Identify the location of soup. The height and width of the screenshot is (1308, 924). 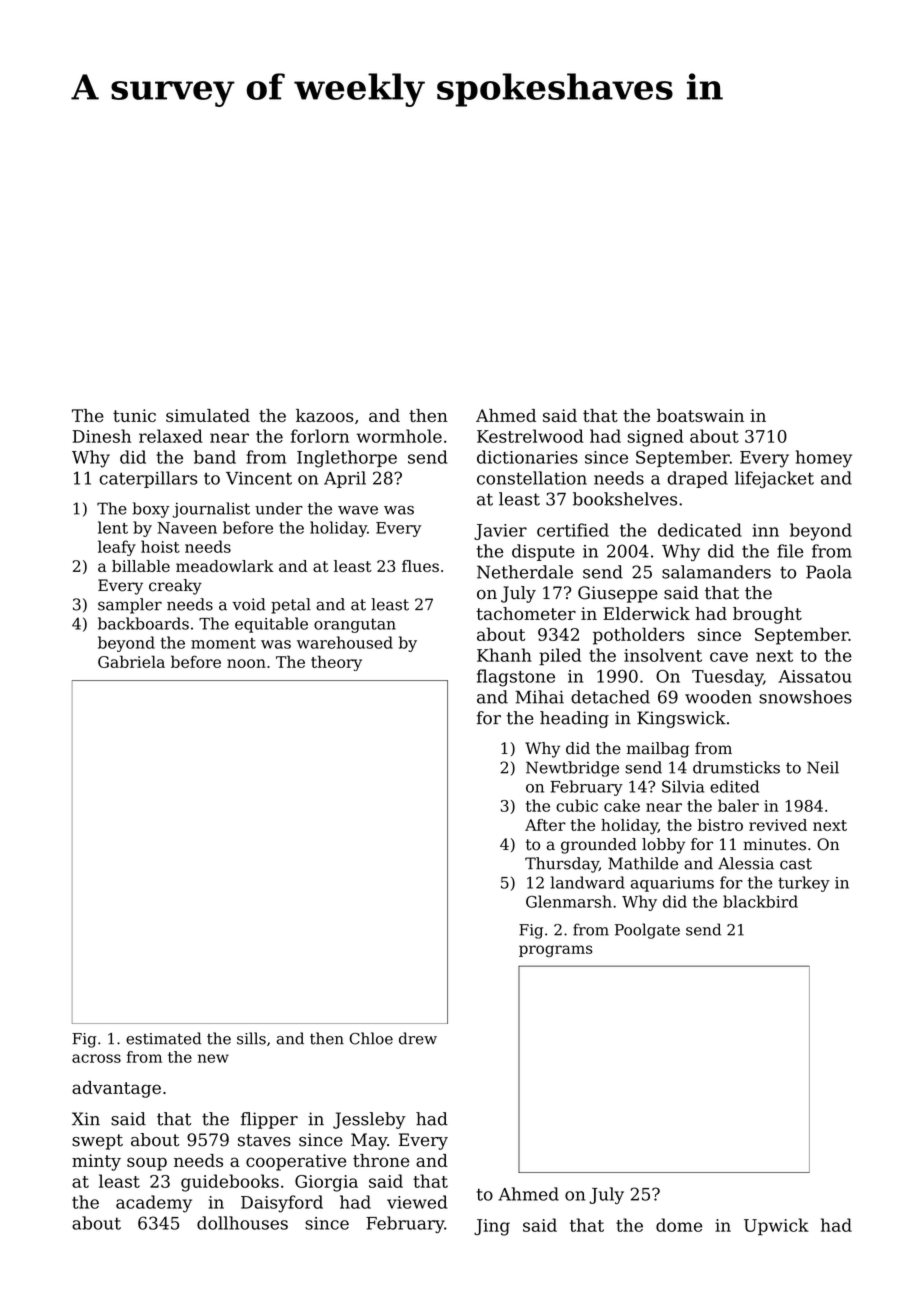
(147, 1164).
